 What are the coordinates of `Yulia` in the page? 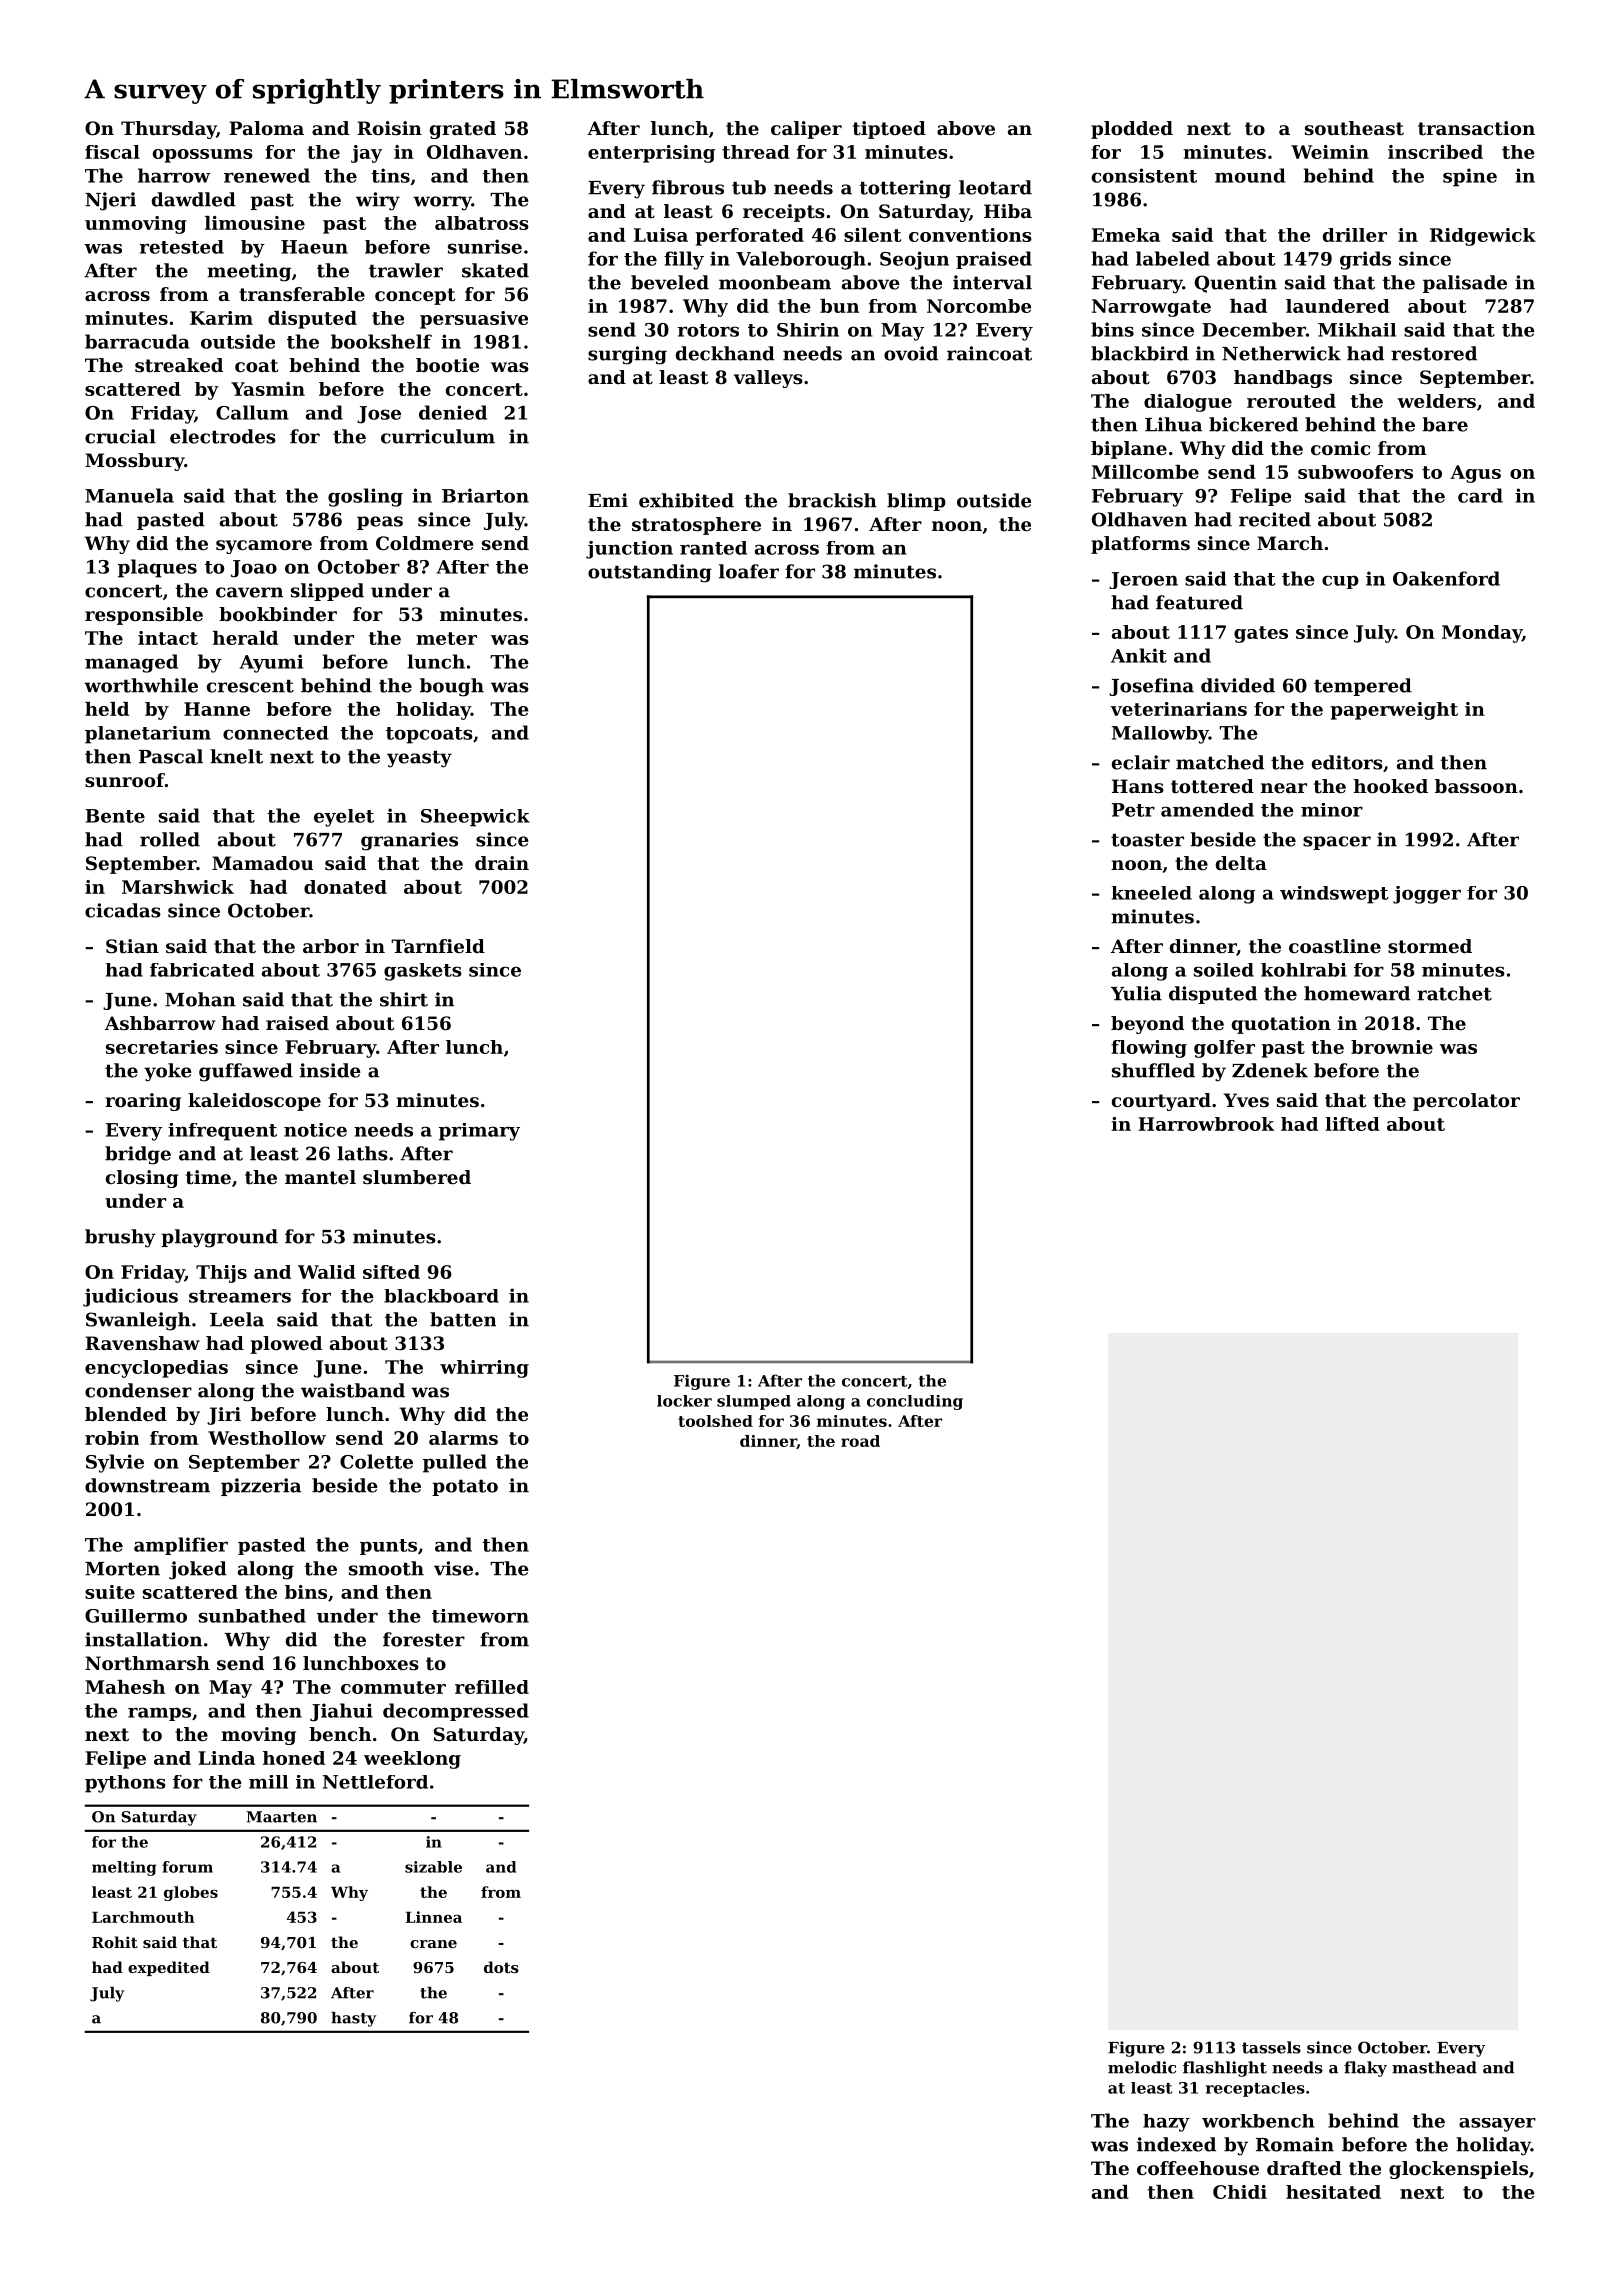 It's located at (1136, 993).
